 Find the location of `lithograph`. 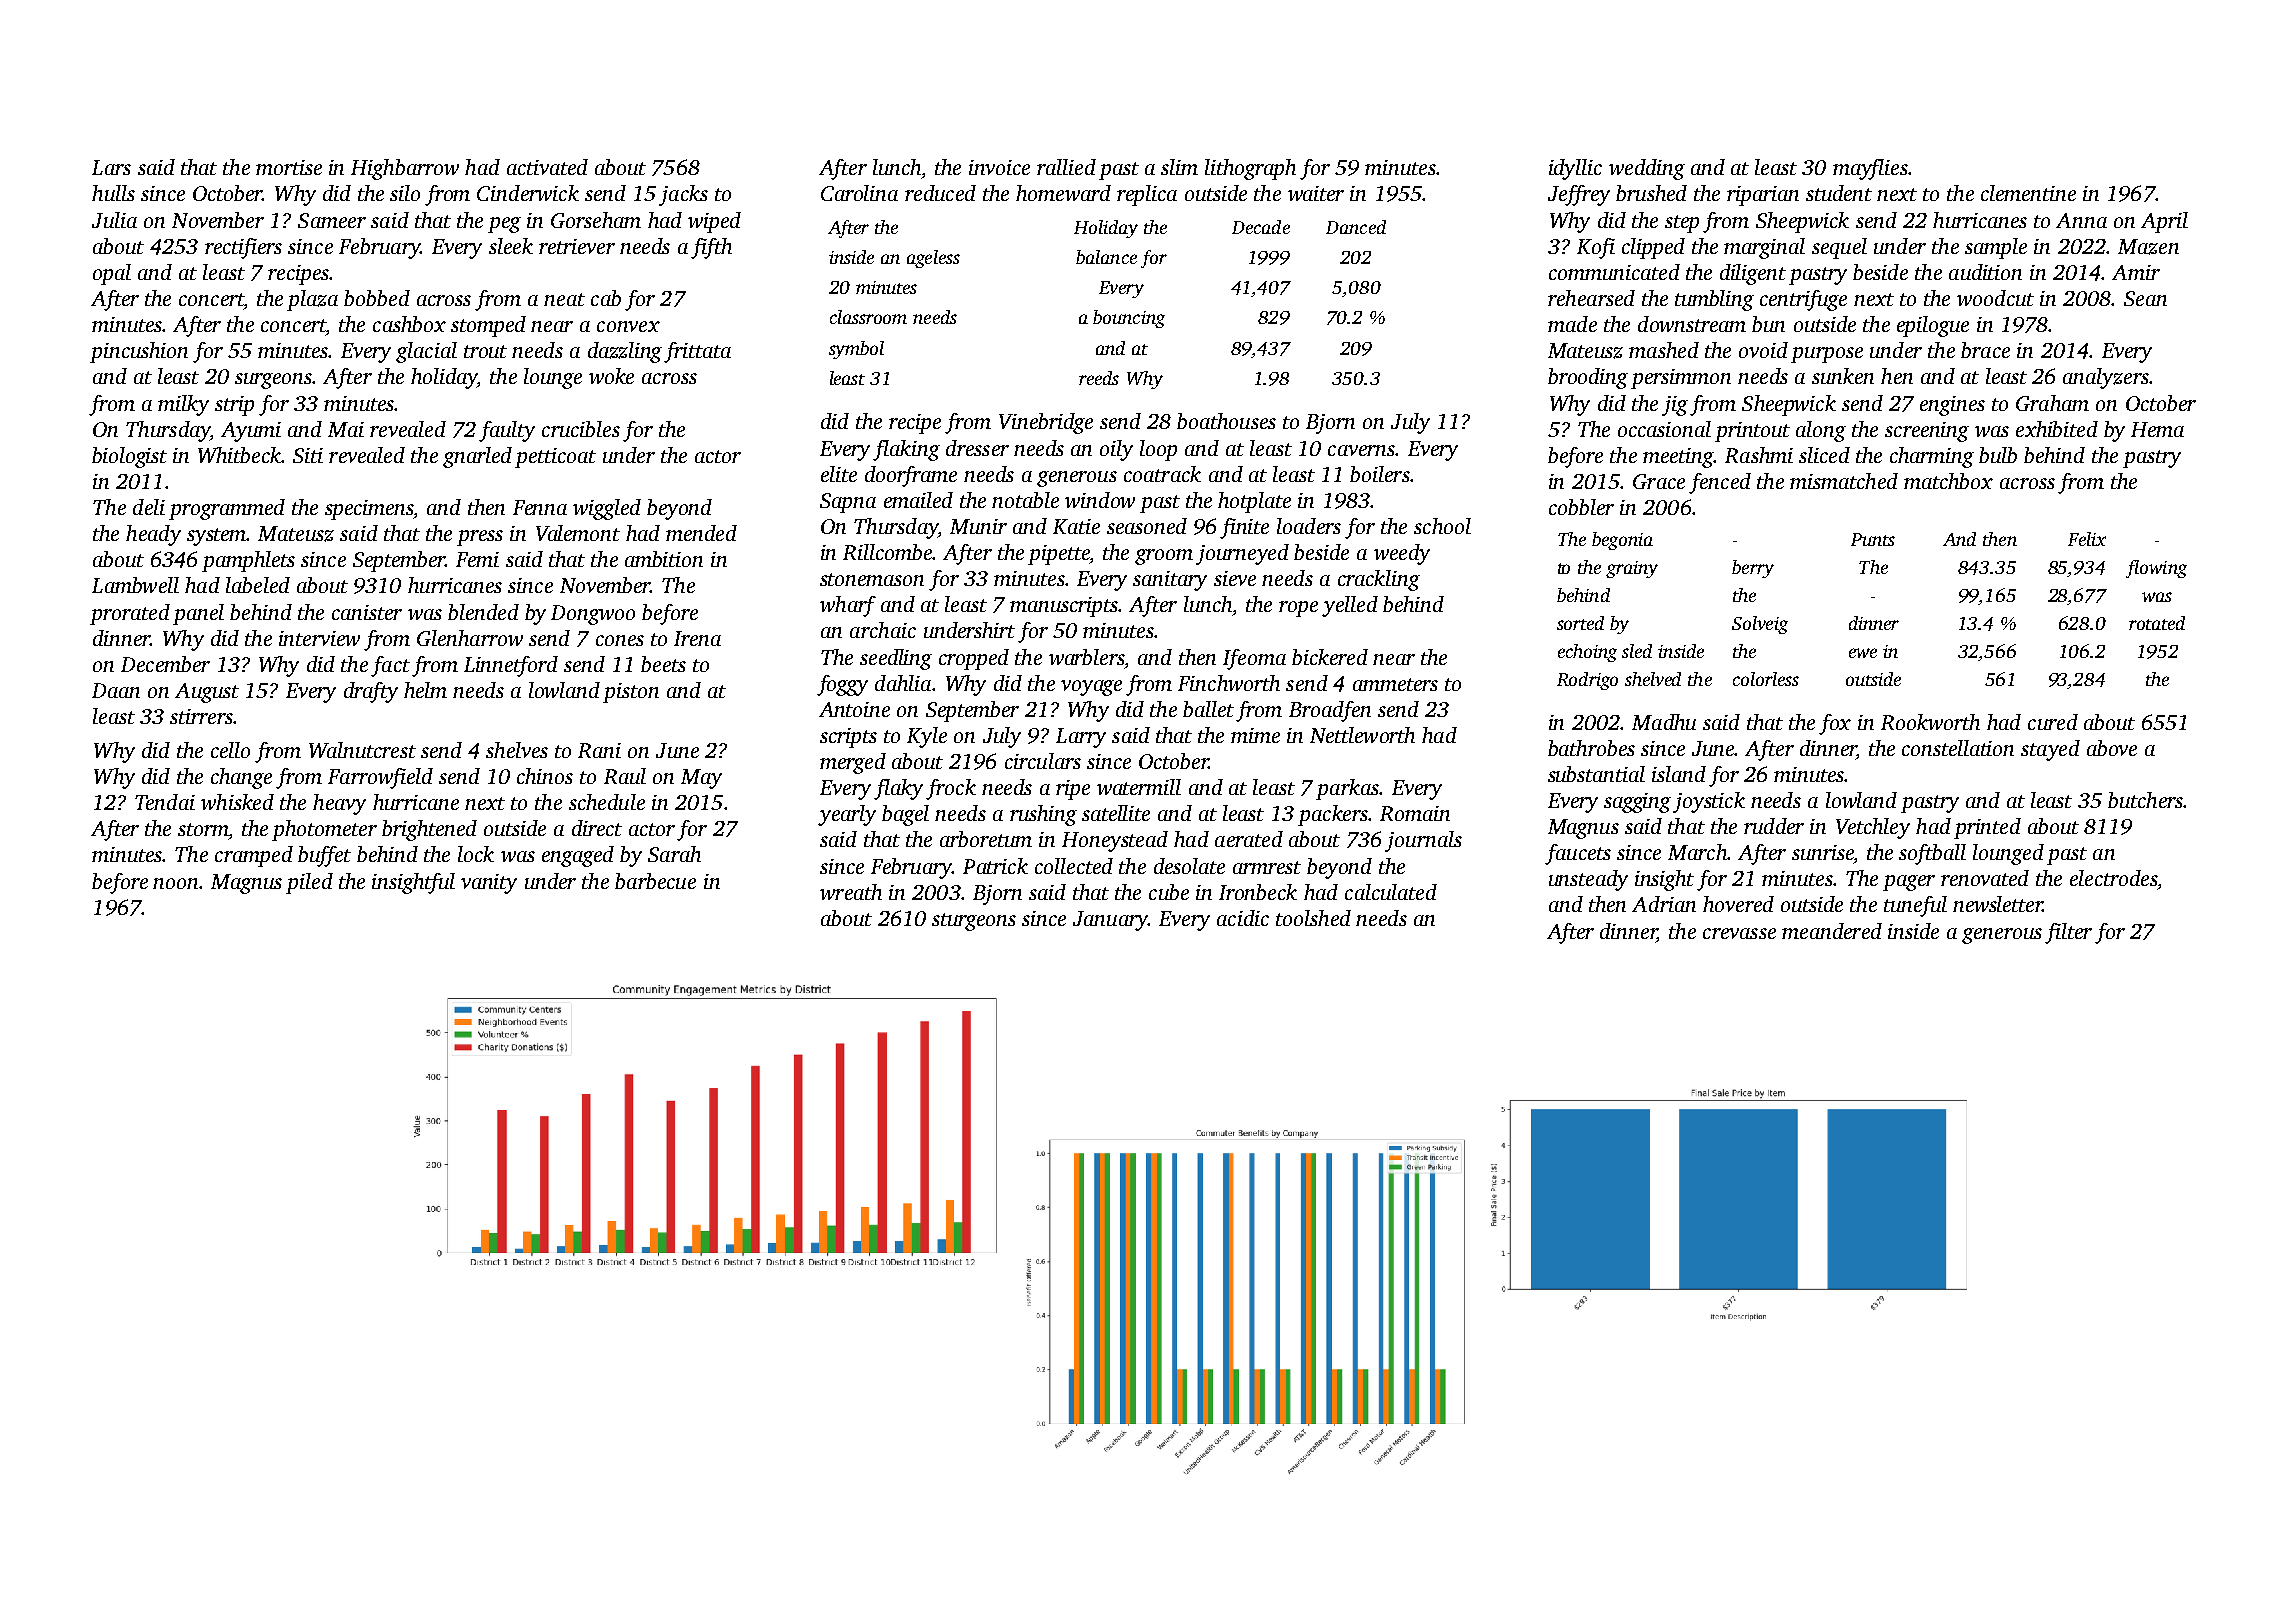

lithograph is located at coordinates (1250, 169).
